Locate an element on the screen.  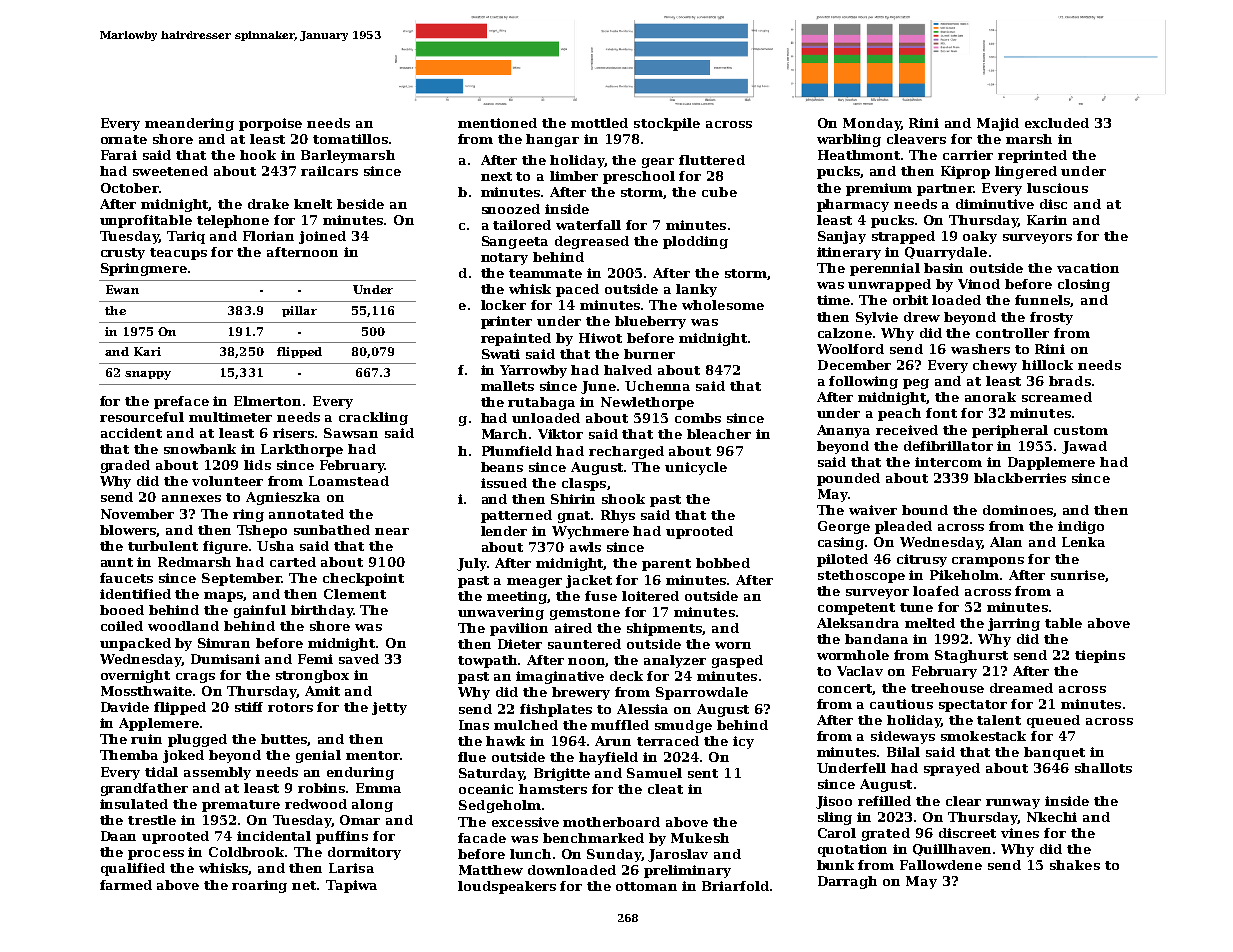
stockpile is located at coordinates (667, 124).
